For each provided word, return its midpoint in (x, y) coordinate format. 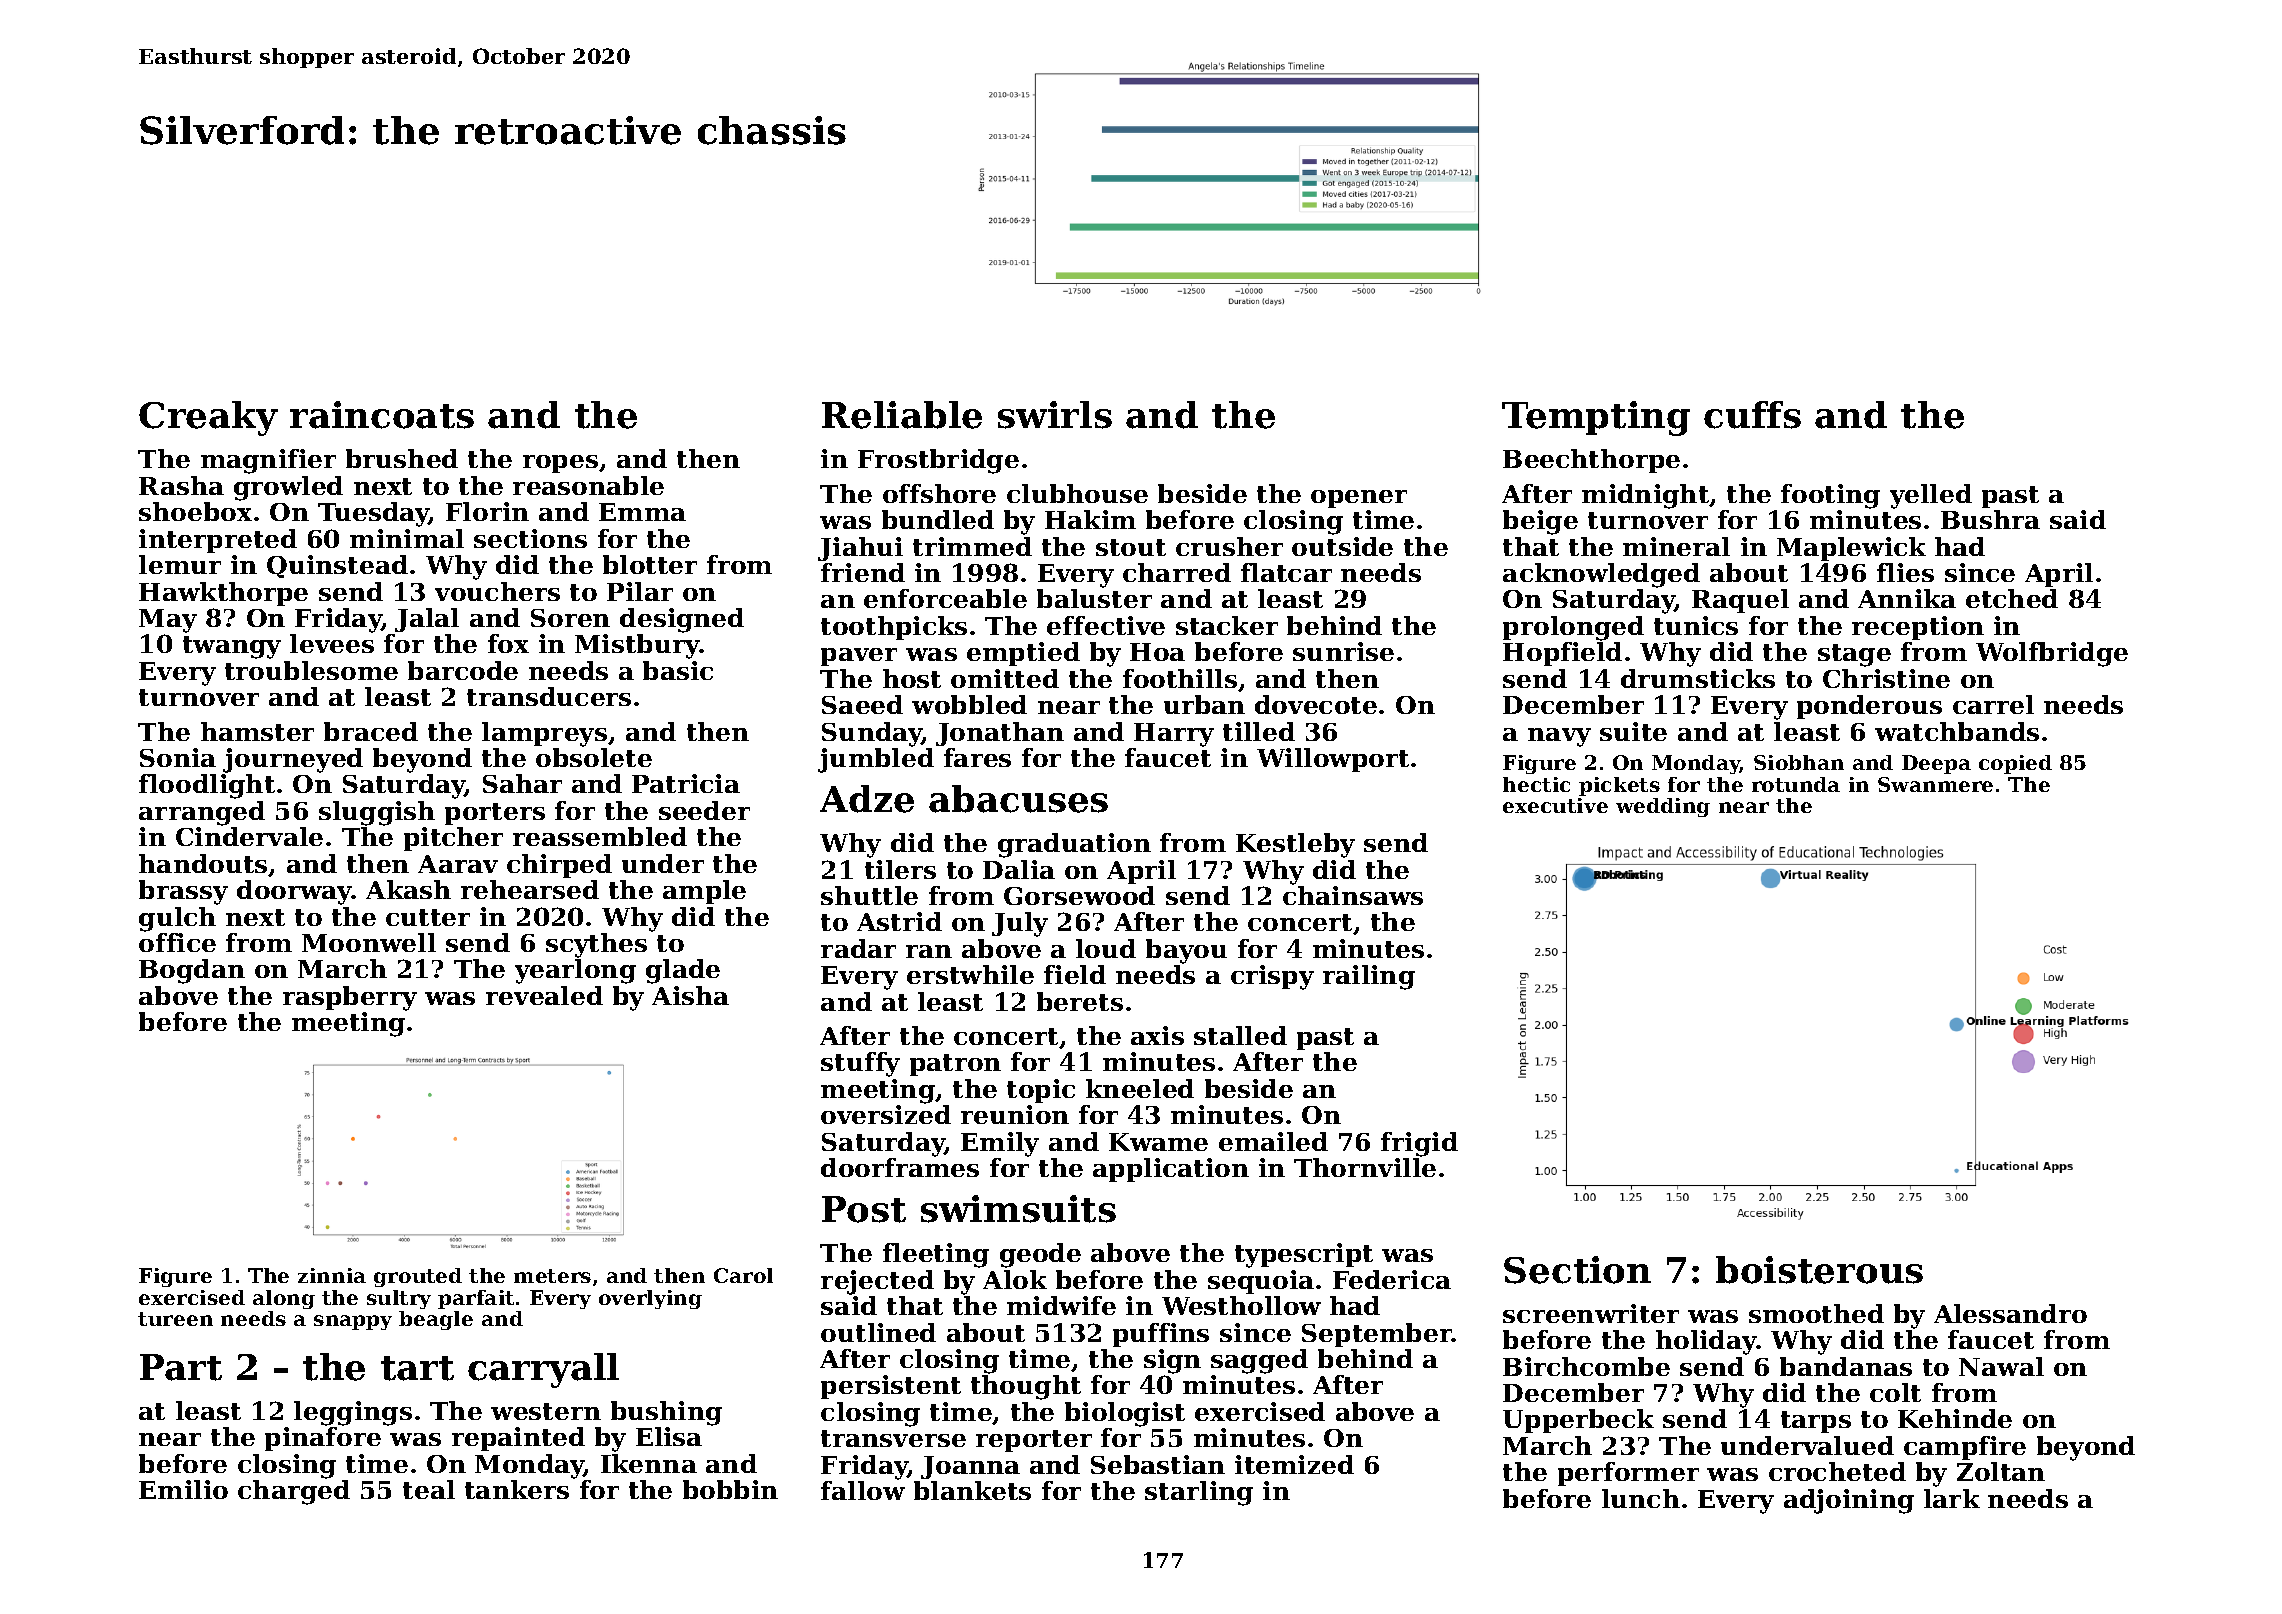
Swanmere (1935, 784)
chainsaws (1353, 895)
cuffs (1752, 415)
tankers (517, 1489)
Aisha (690, 995)
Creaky (208, 418)
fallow (863, 1490)
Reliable (902, 415)
